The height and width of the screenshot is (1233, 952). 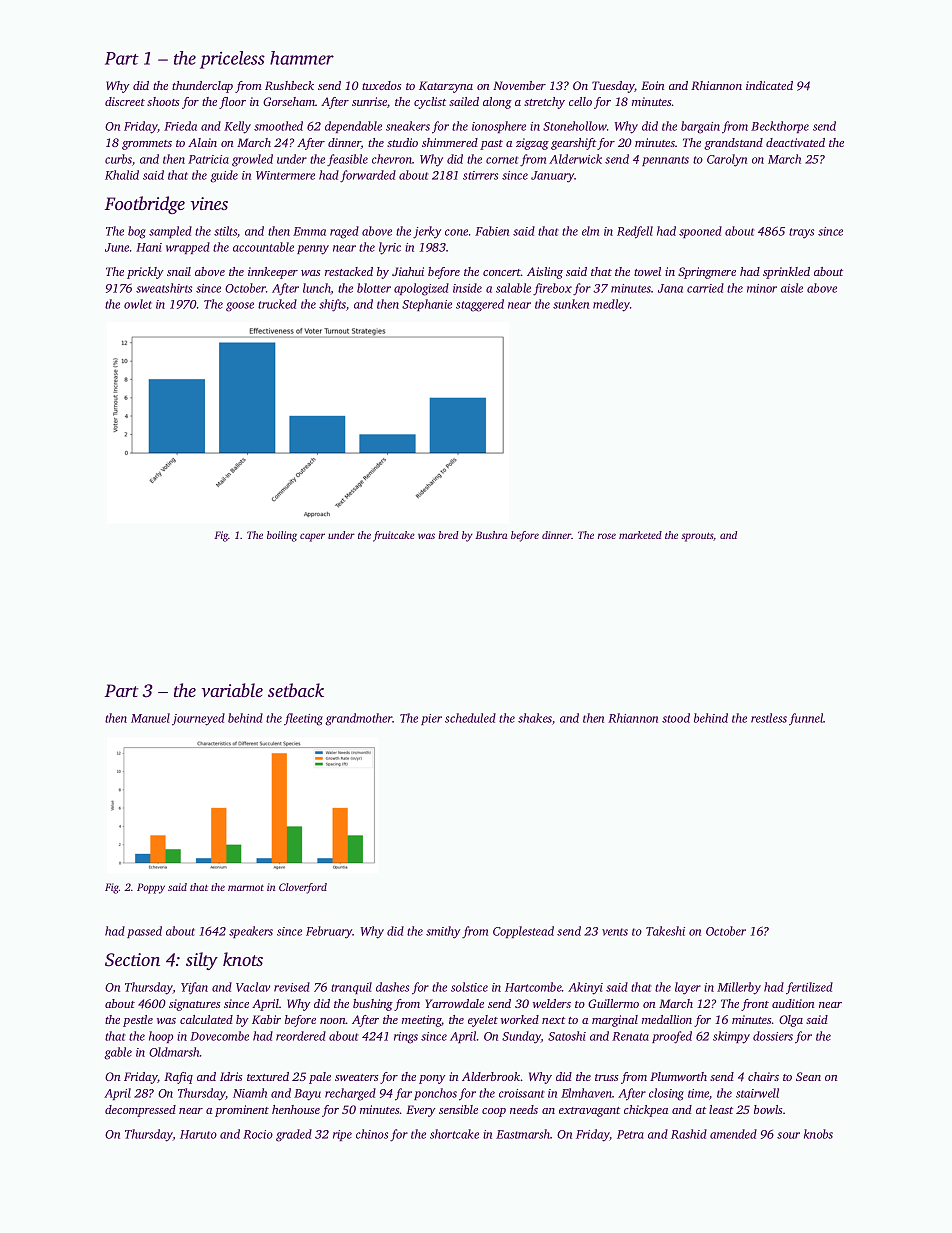 I want to click on bred, so click(x=448, y=535).
